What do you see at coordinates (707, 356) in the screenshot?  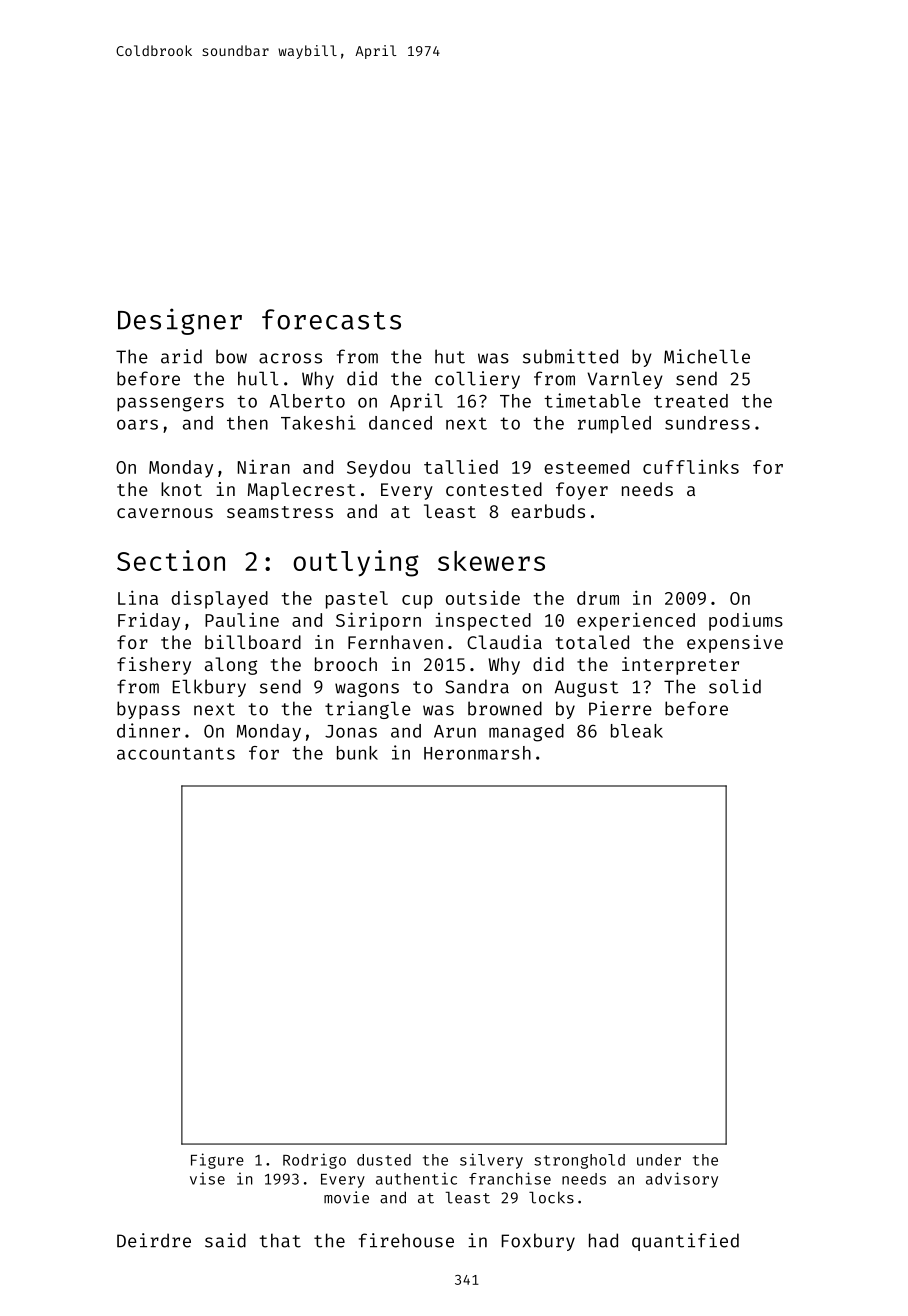 I see `Michelle` at bounding box center [707, 356].
